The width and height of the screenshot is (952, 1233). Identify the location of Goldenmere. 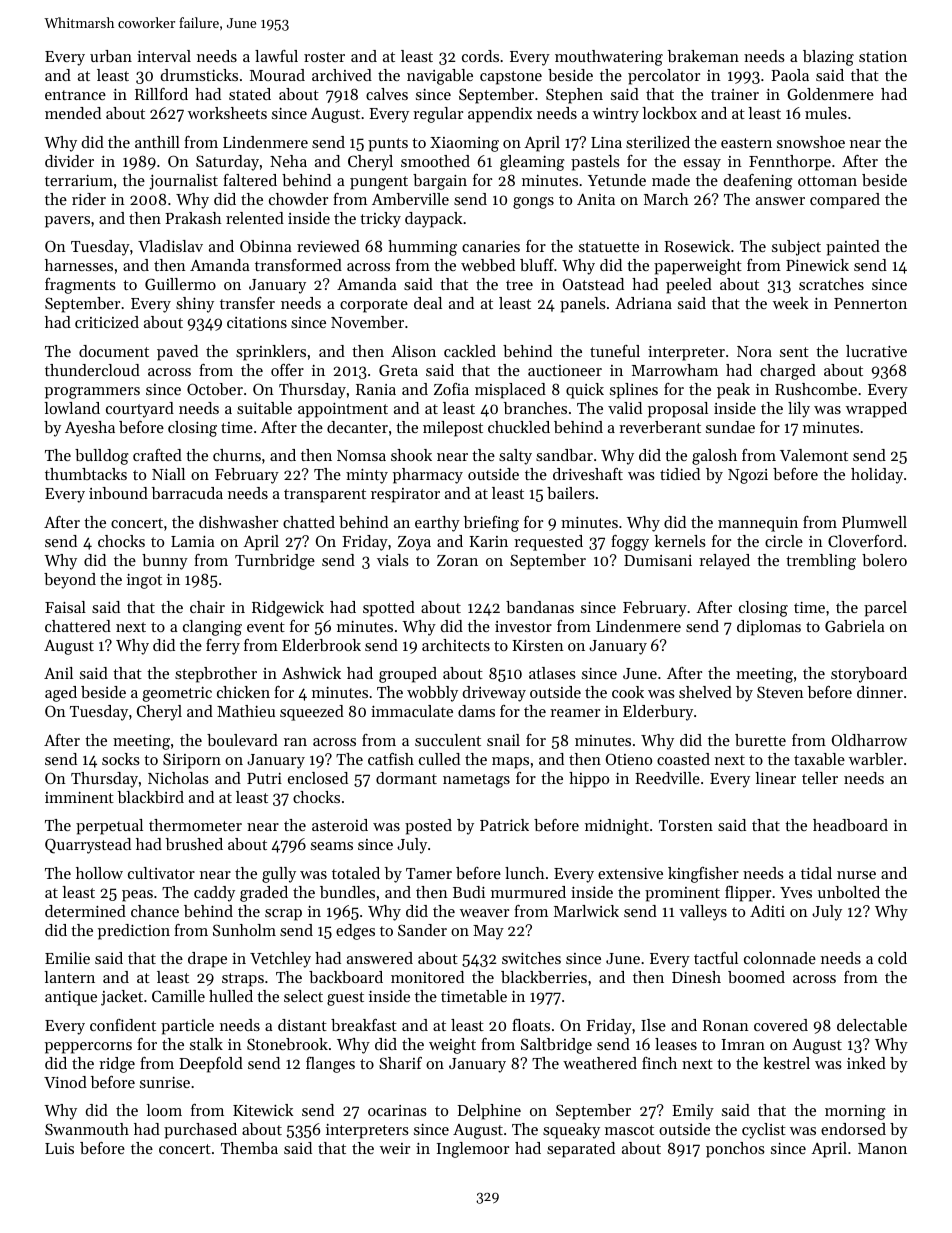
(830, 94).
